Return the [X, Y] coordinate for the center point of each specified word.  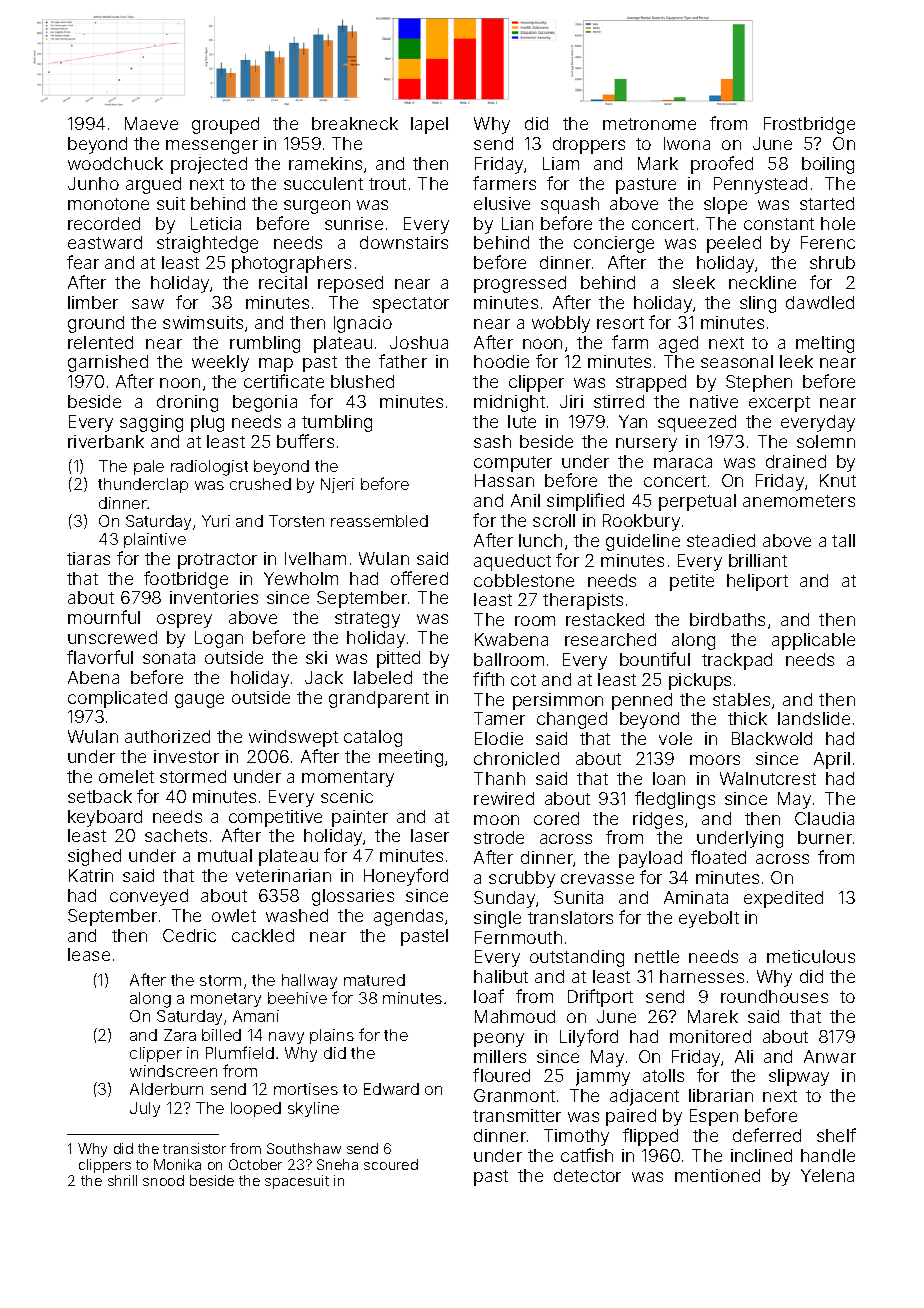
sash [492, 441]
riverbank [106, 441]
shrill [122, 1180]
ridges [658, 820]
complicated [117, 699]
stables [741, 699]
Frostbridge [809, 125]
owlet [234, 915]
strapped [651, 383]
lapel [429, 125]
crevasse [597, 879]
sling [758, 304]
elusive [502, 203]
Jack [324, 677]
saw [148, 304]
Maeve [151, 123]
